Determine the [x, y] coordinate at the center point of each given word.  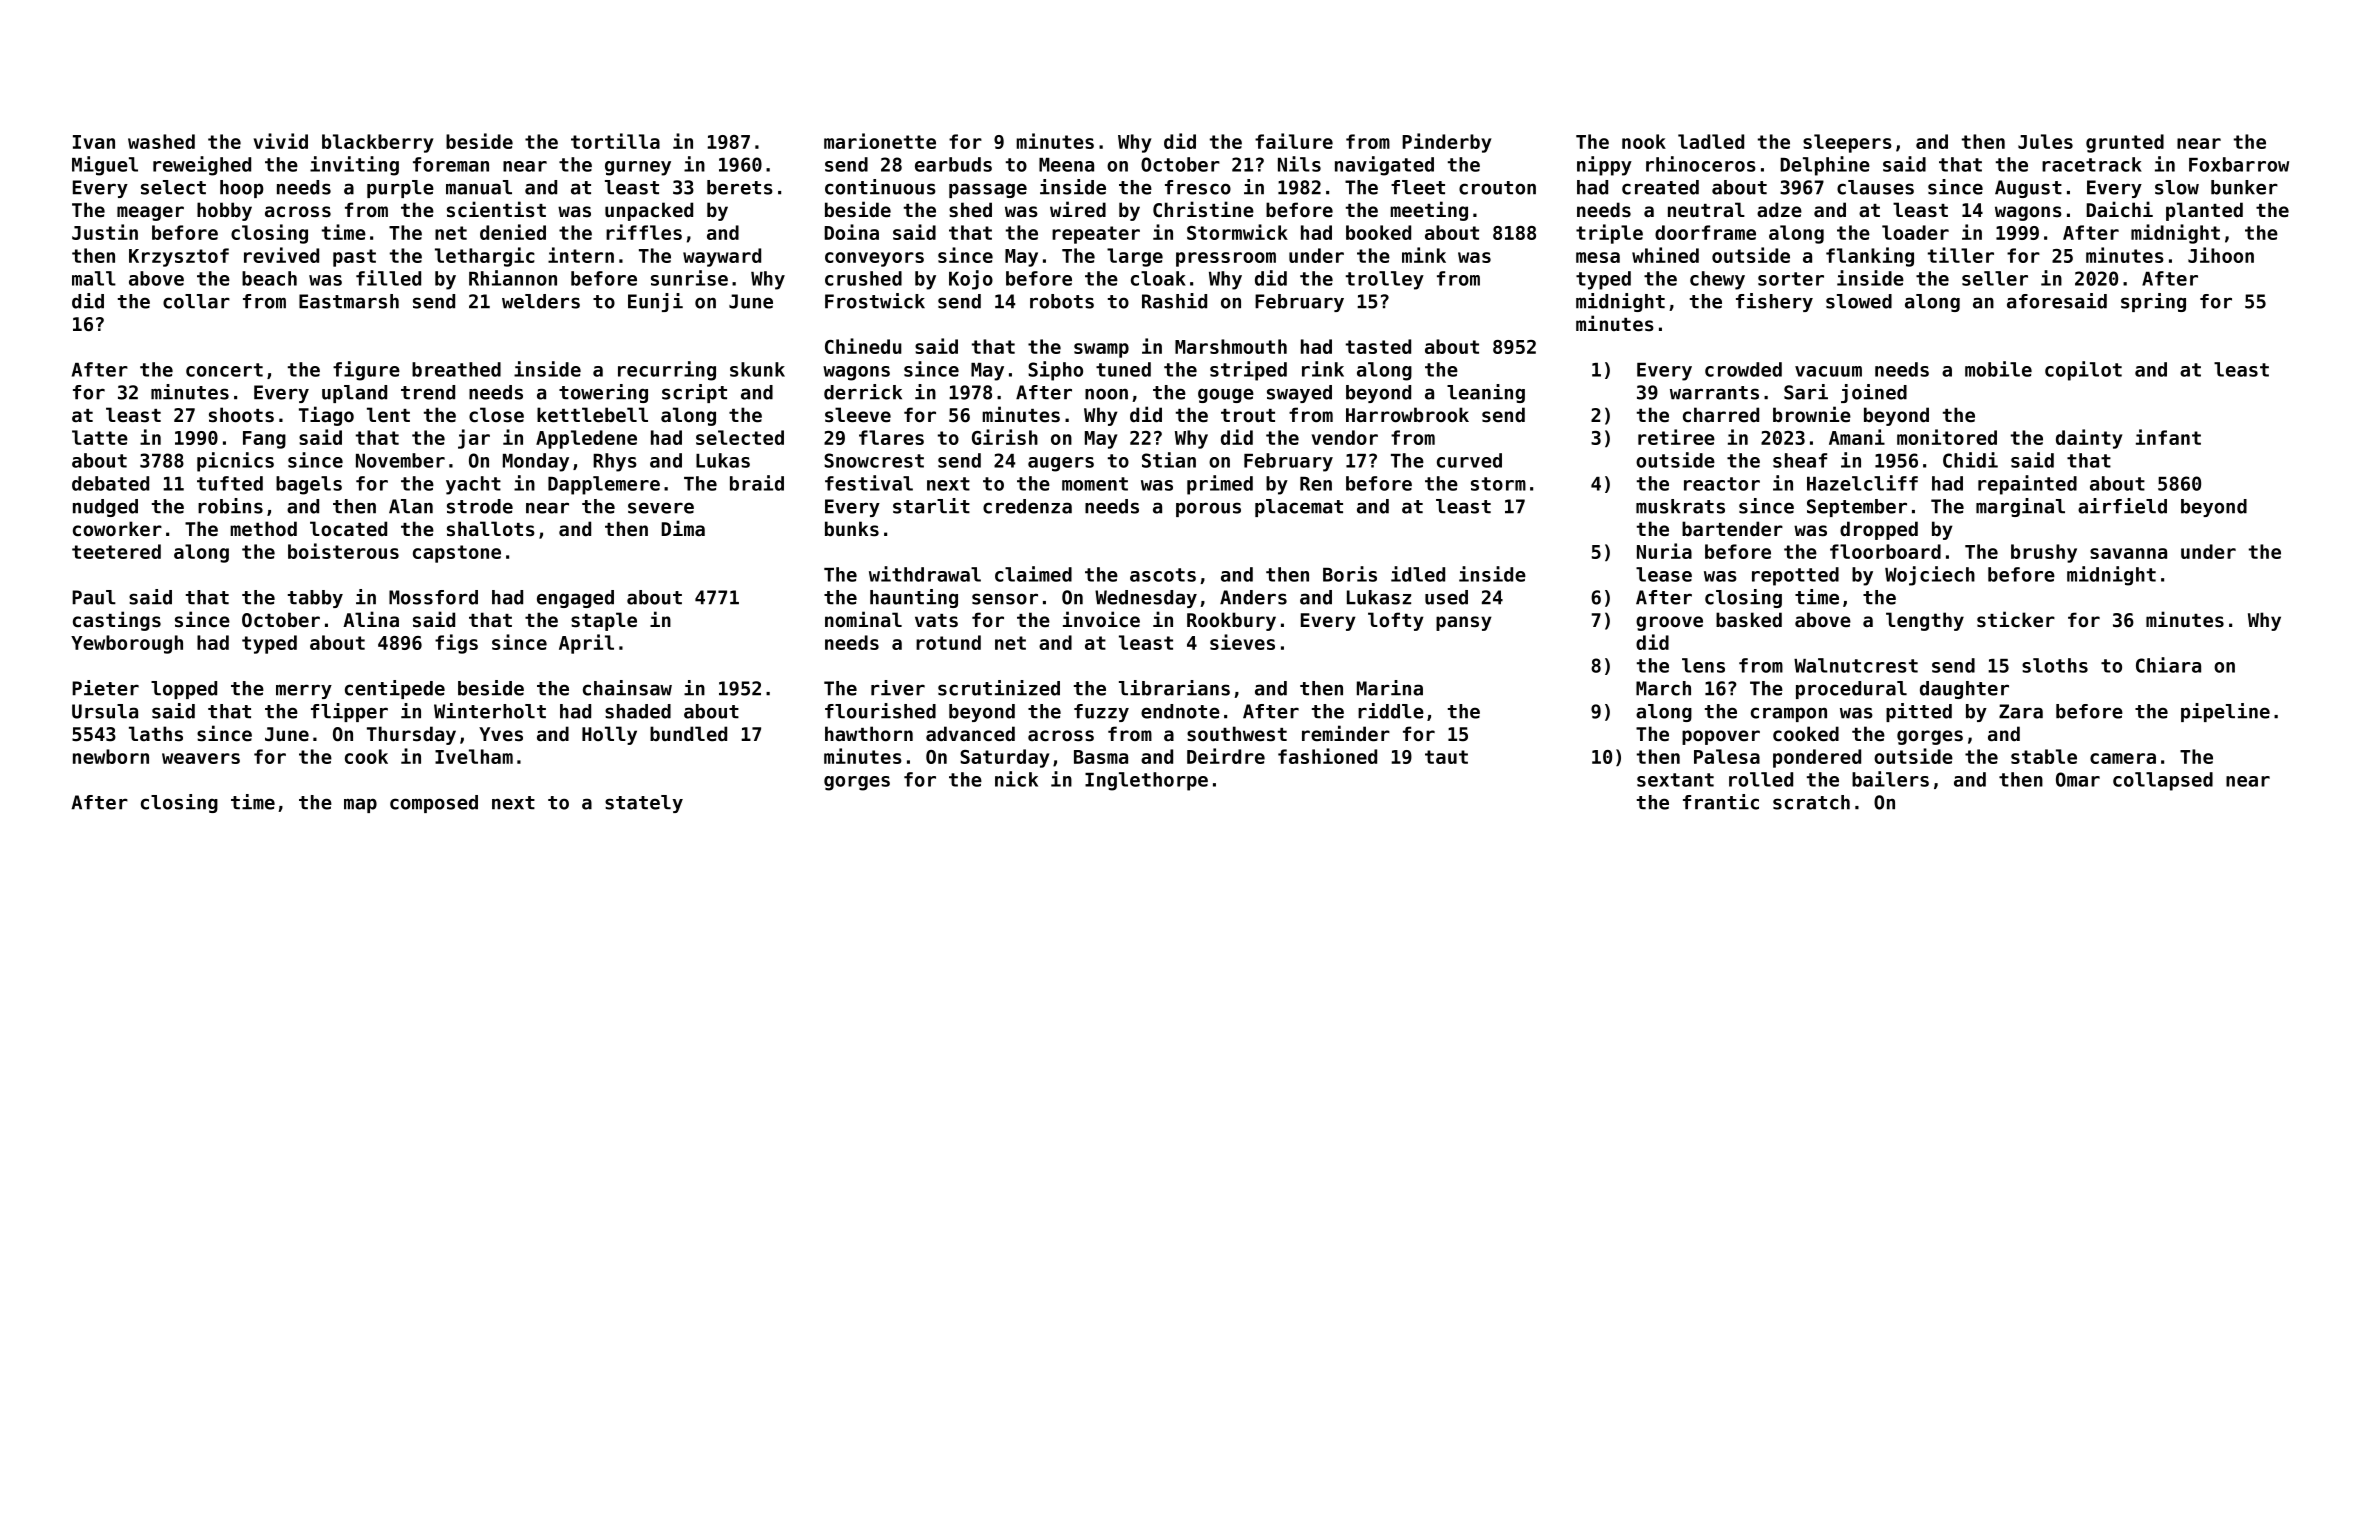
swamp [1101, 350]
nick [1016, 779]
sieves [1242, 642]
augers [1061, 464]
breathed [456, 369]
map [360, 805]
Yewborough [127, 644]
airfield [2122, 506]
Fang [264, 440]
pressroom [1226, 259]
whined [1665, 255]
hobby [224, 211]
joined [1874, 393]
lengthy [1925, 621]
